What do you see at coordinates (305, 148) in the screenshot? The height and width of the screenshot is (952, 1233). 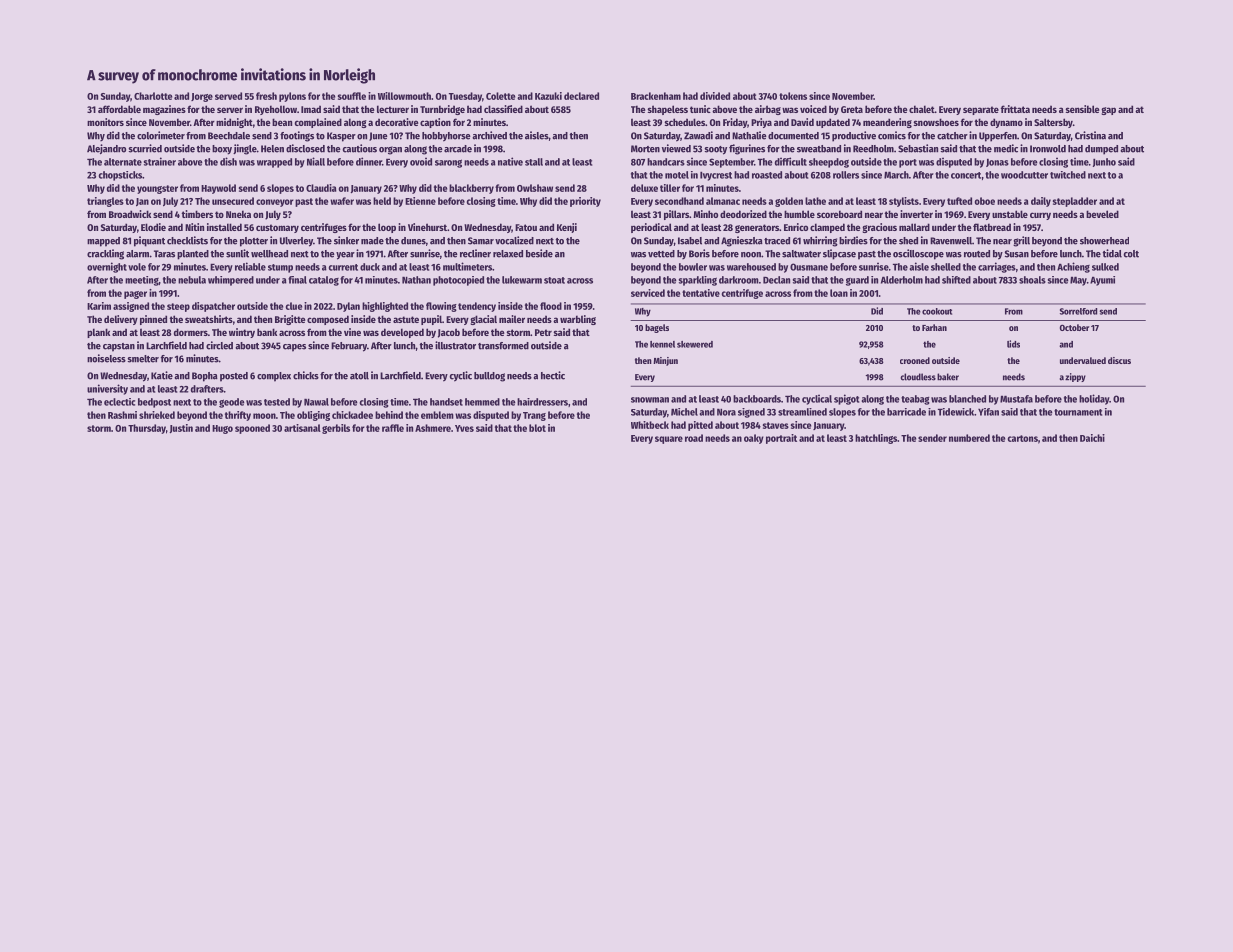 I see `disclosed` at bounding box center [305, 148].
